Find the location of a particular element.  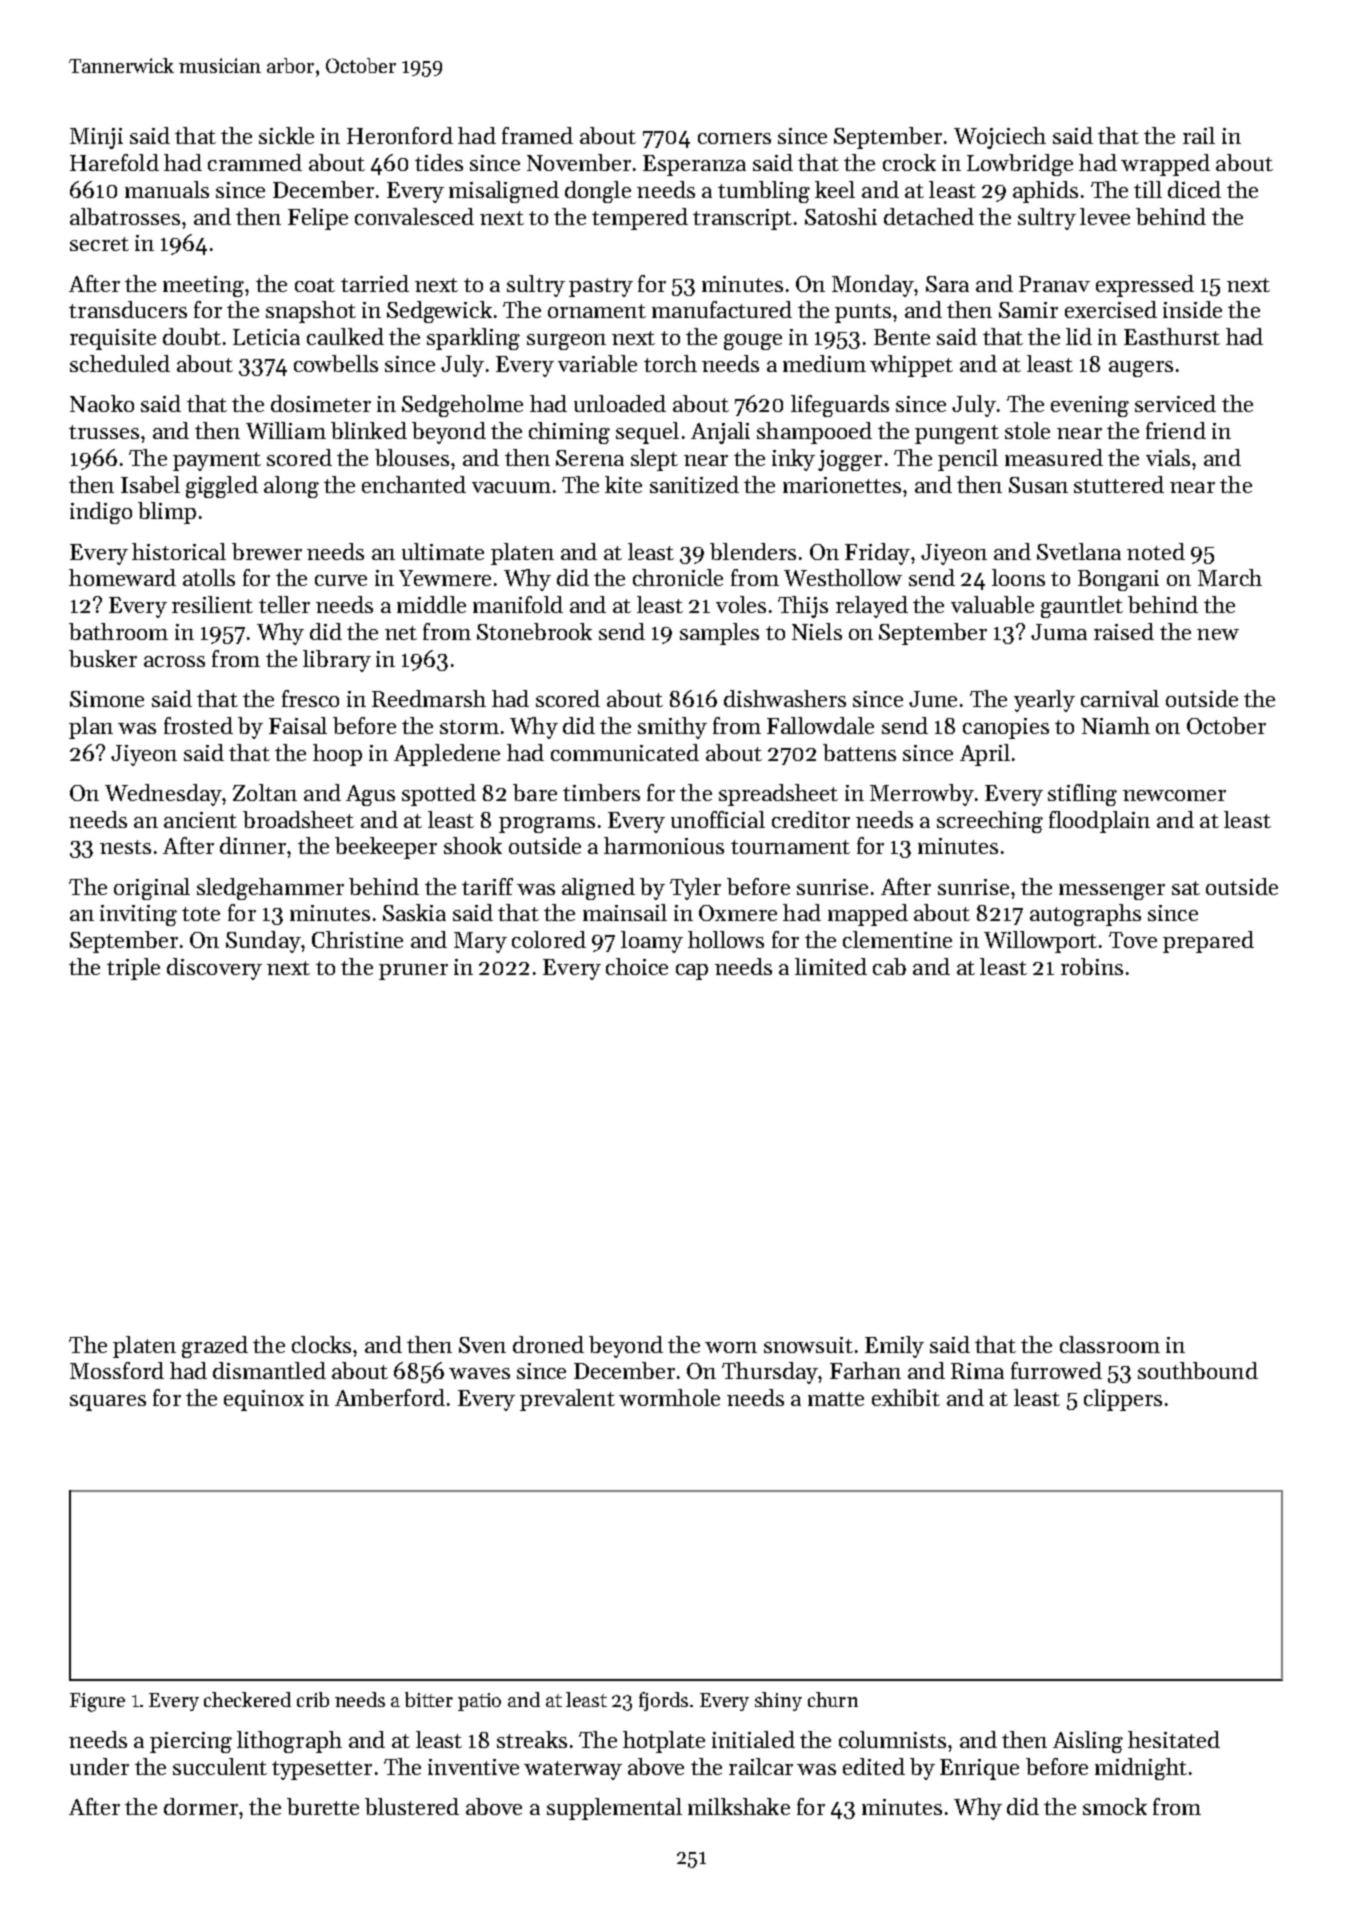

vials is located at coordinates (1168, 457).
